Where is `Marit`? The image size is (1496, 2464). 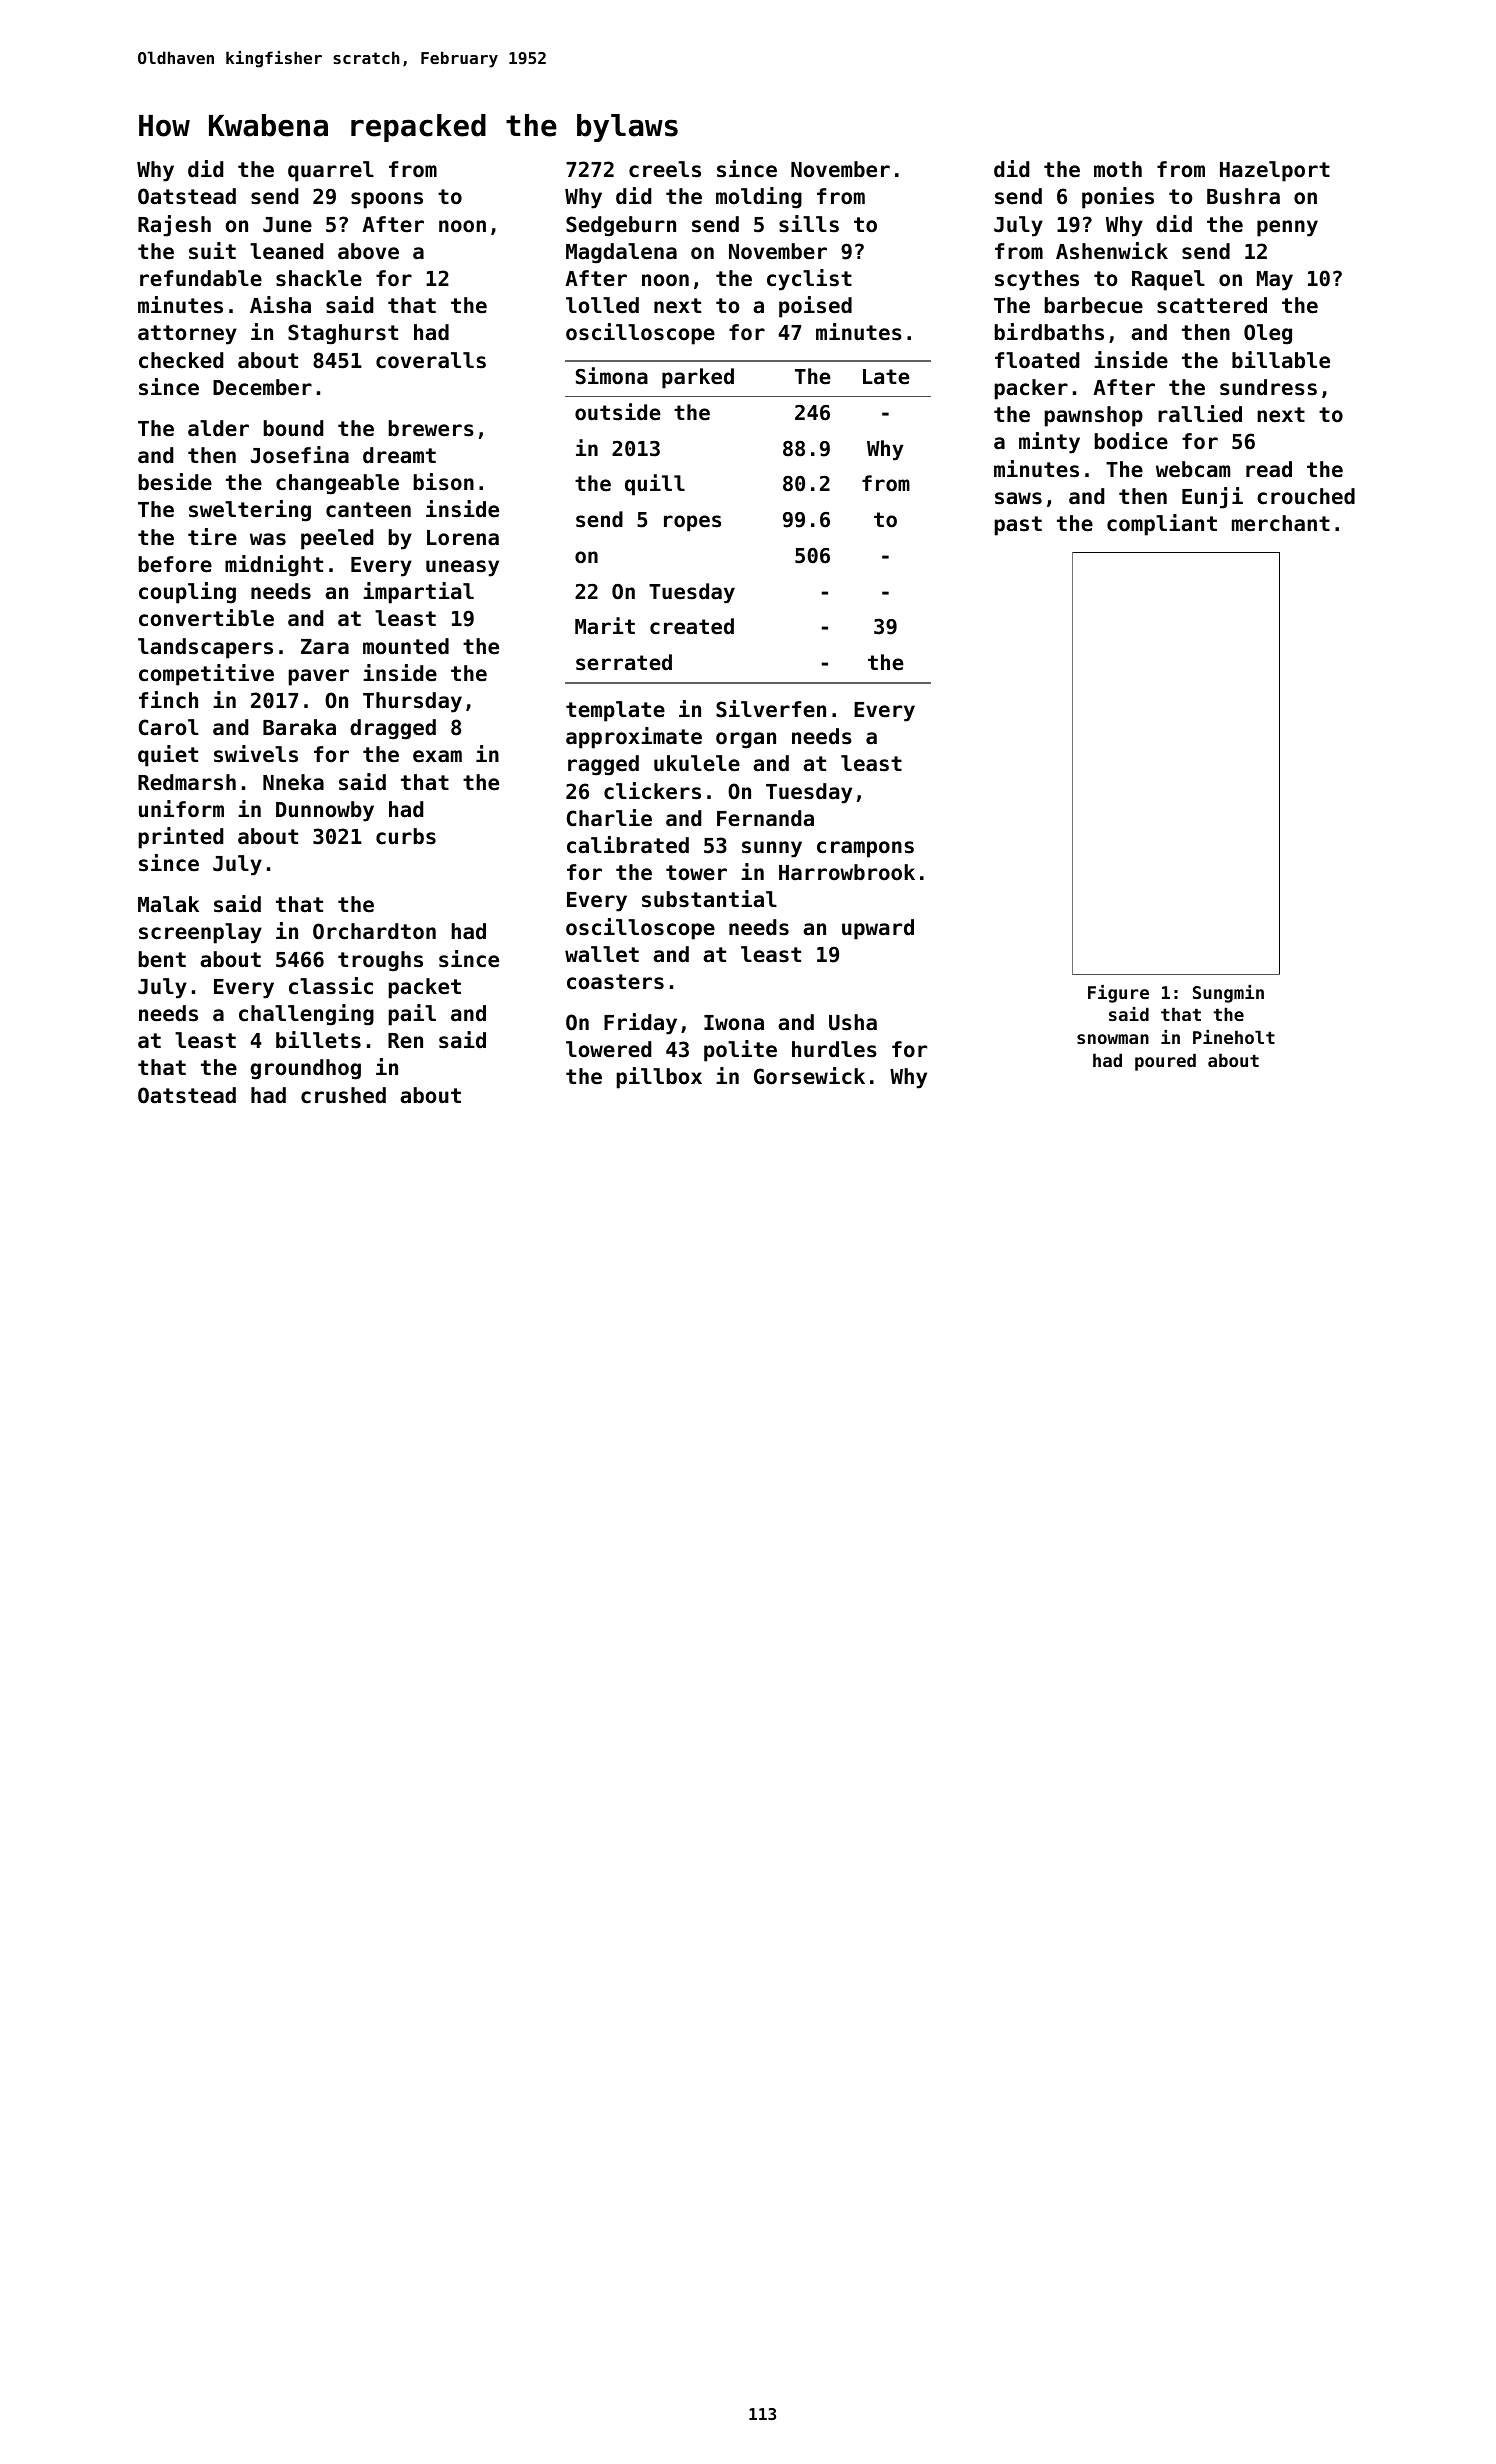
Marit is located at coordinates (605, 626).
